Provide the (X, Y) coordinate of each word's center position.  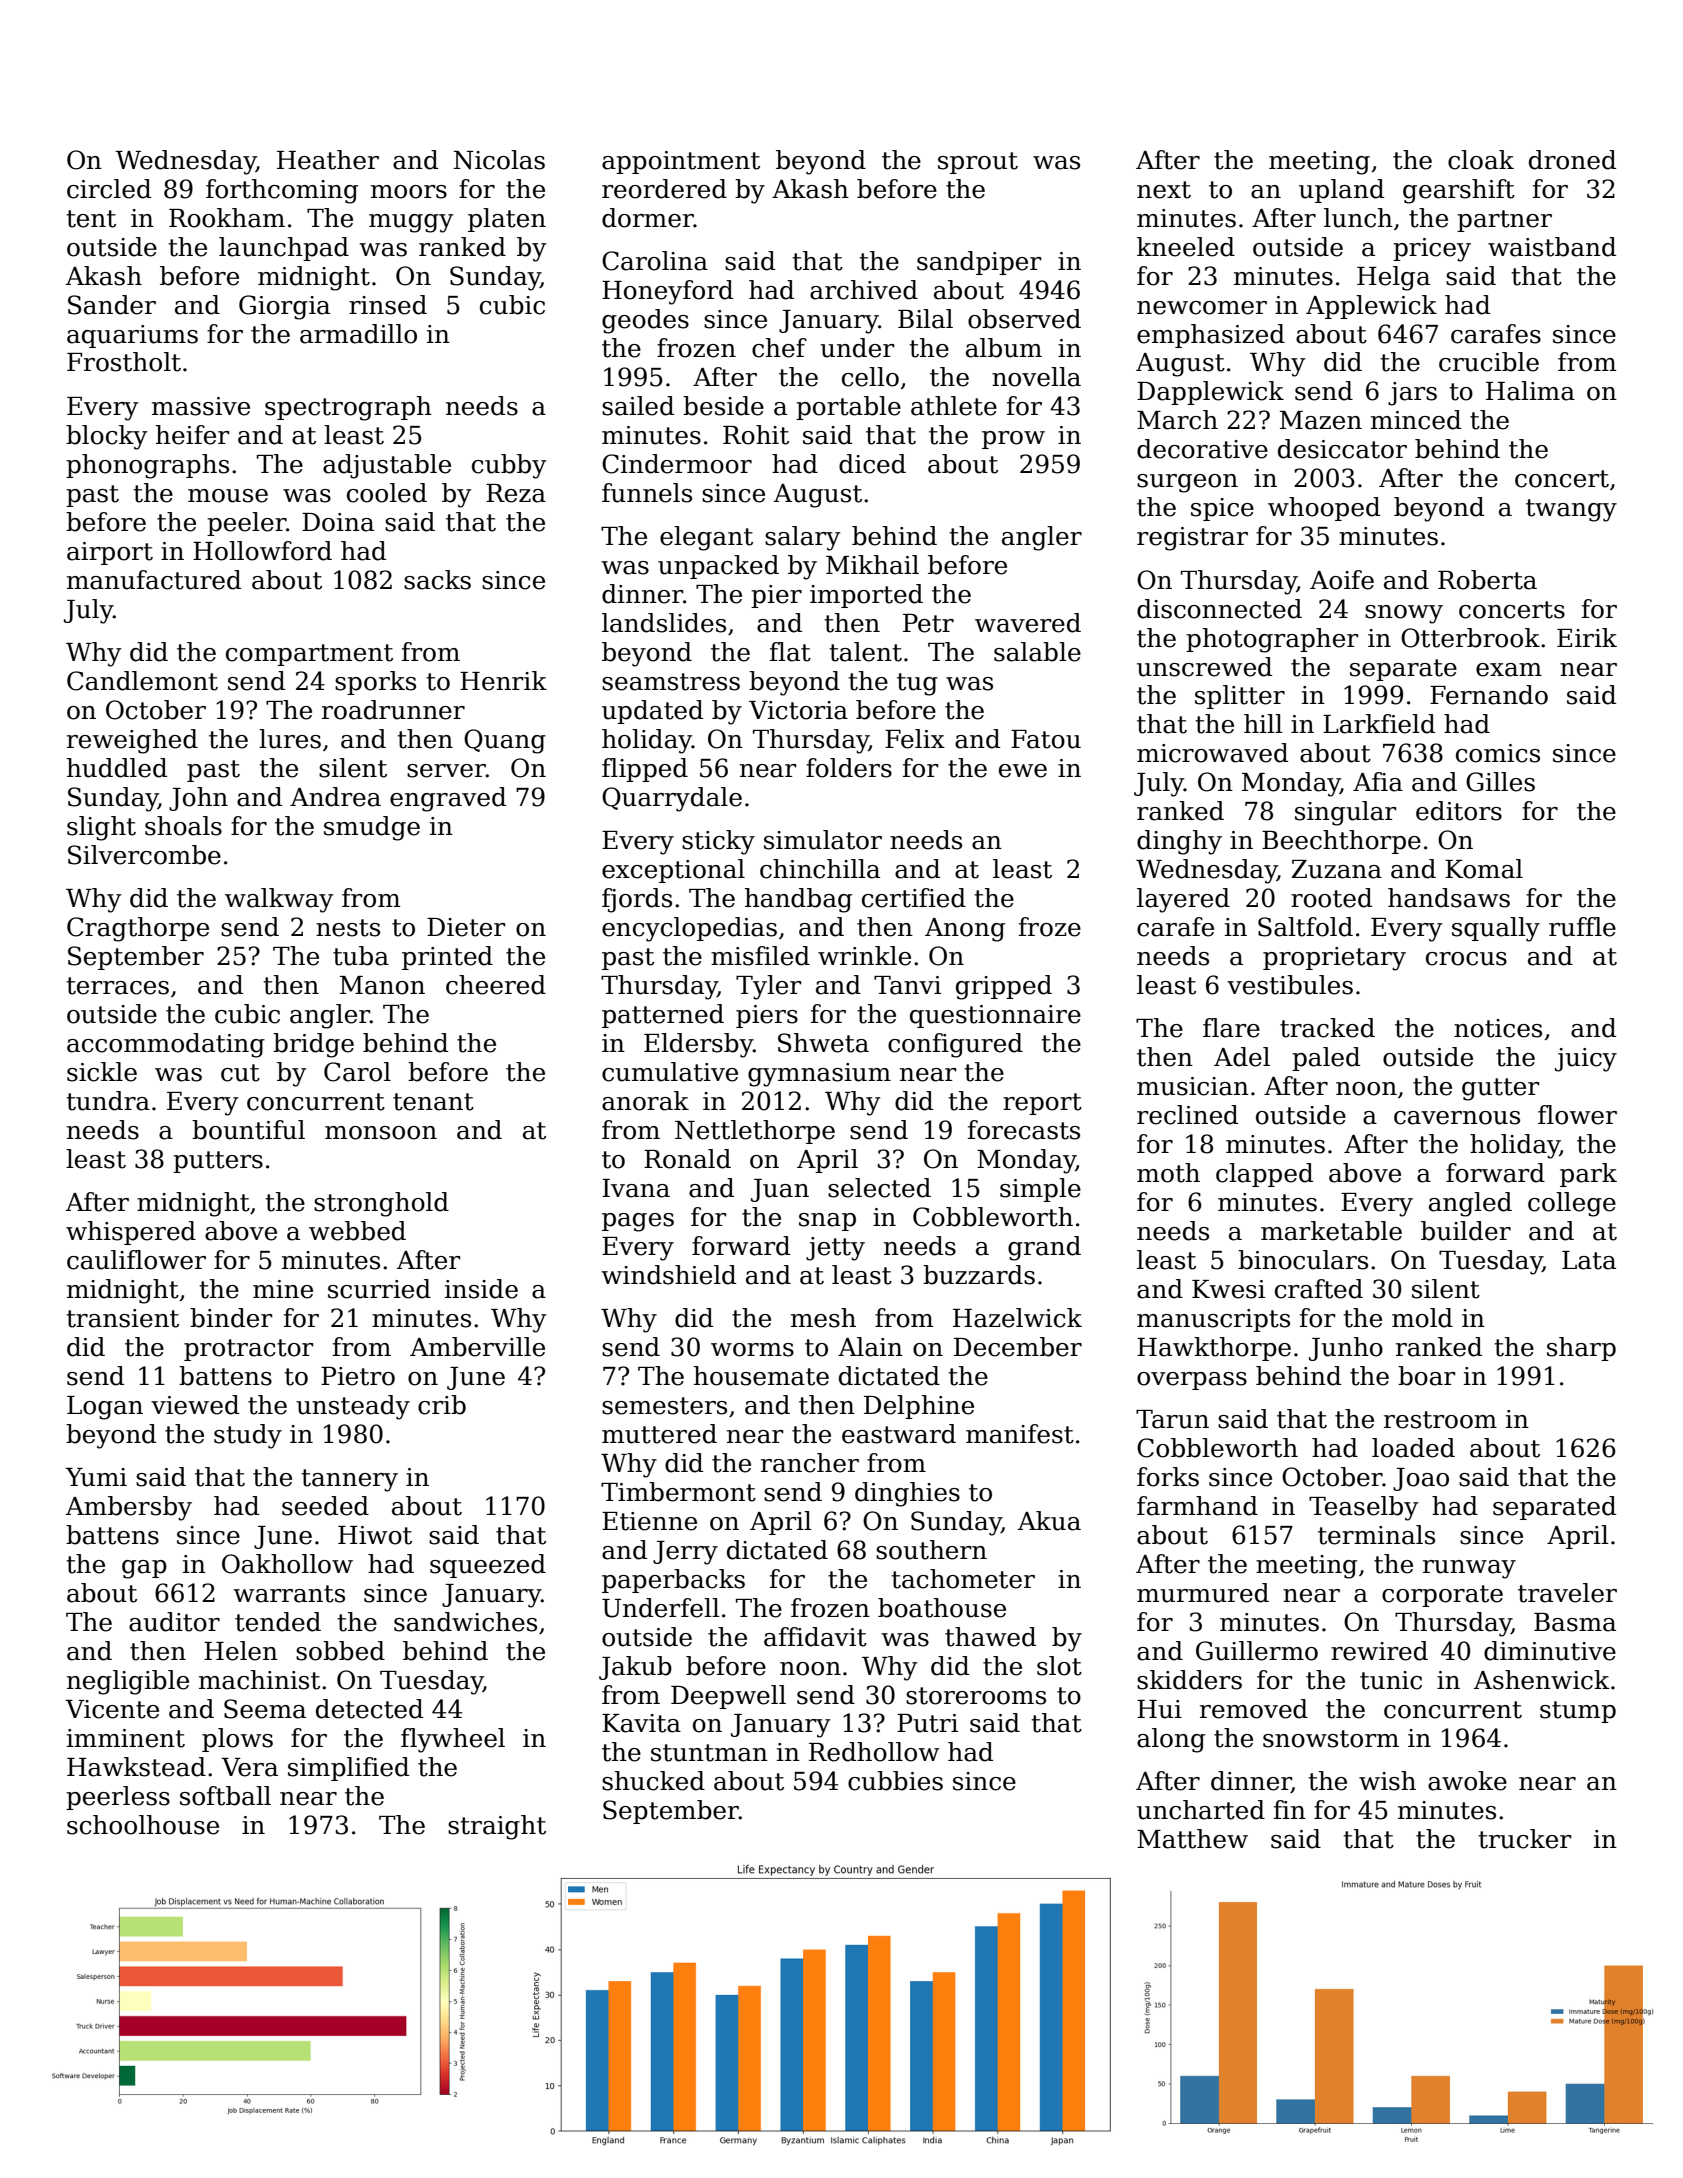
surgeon (1187, 483)
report (1042, 1104)
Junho (1346, 1349)
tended (278, 1622)
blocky (106, 437)
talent (865, 652)
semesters (664, 1406)
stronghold (381, 1204)
